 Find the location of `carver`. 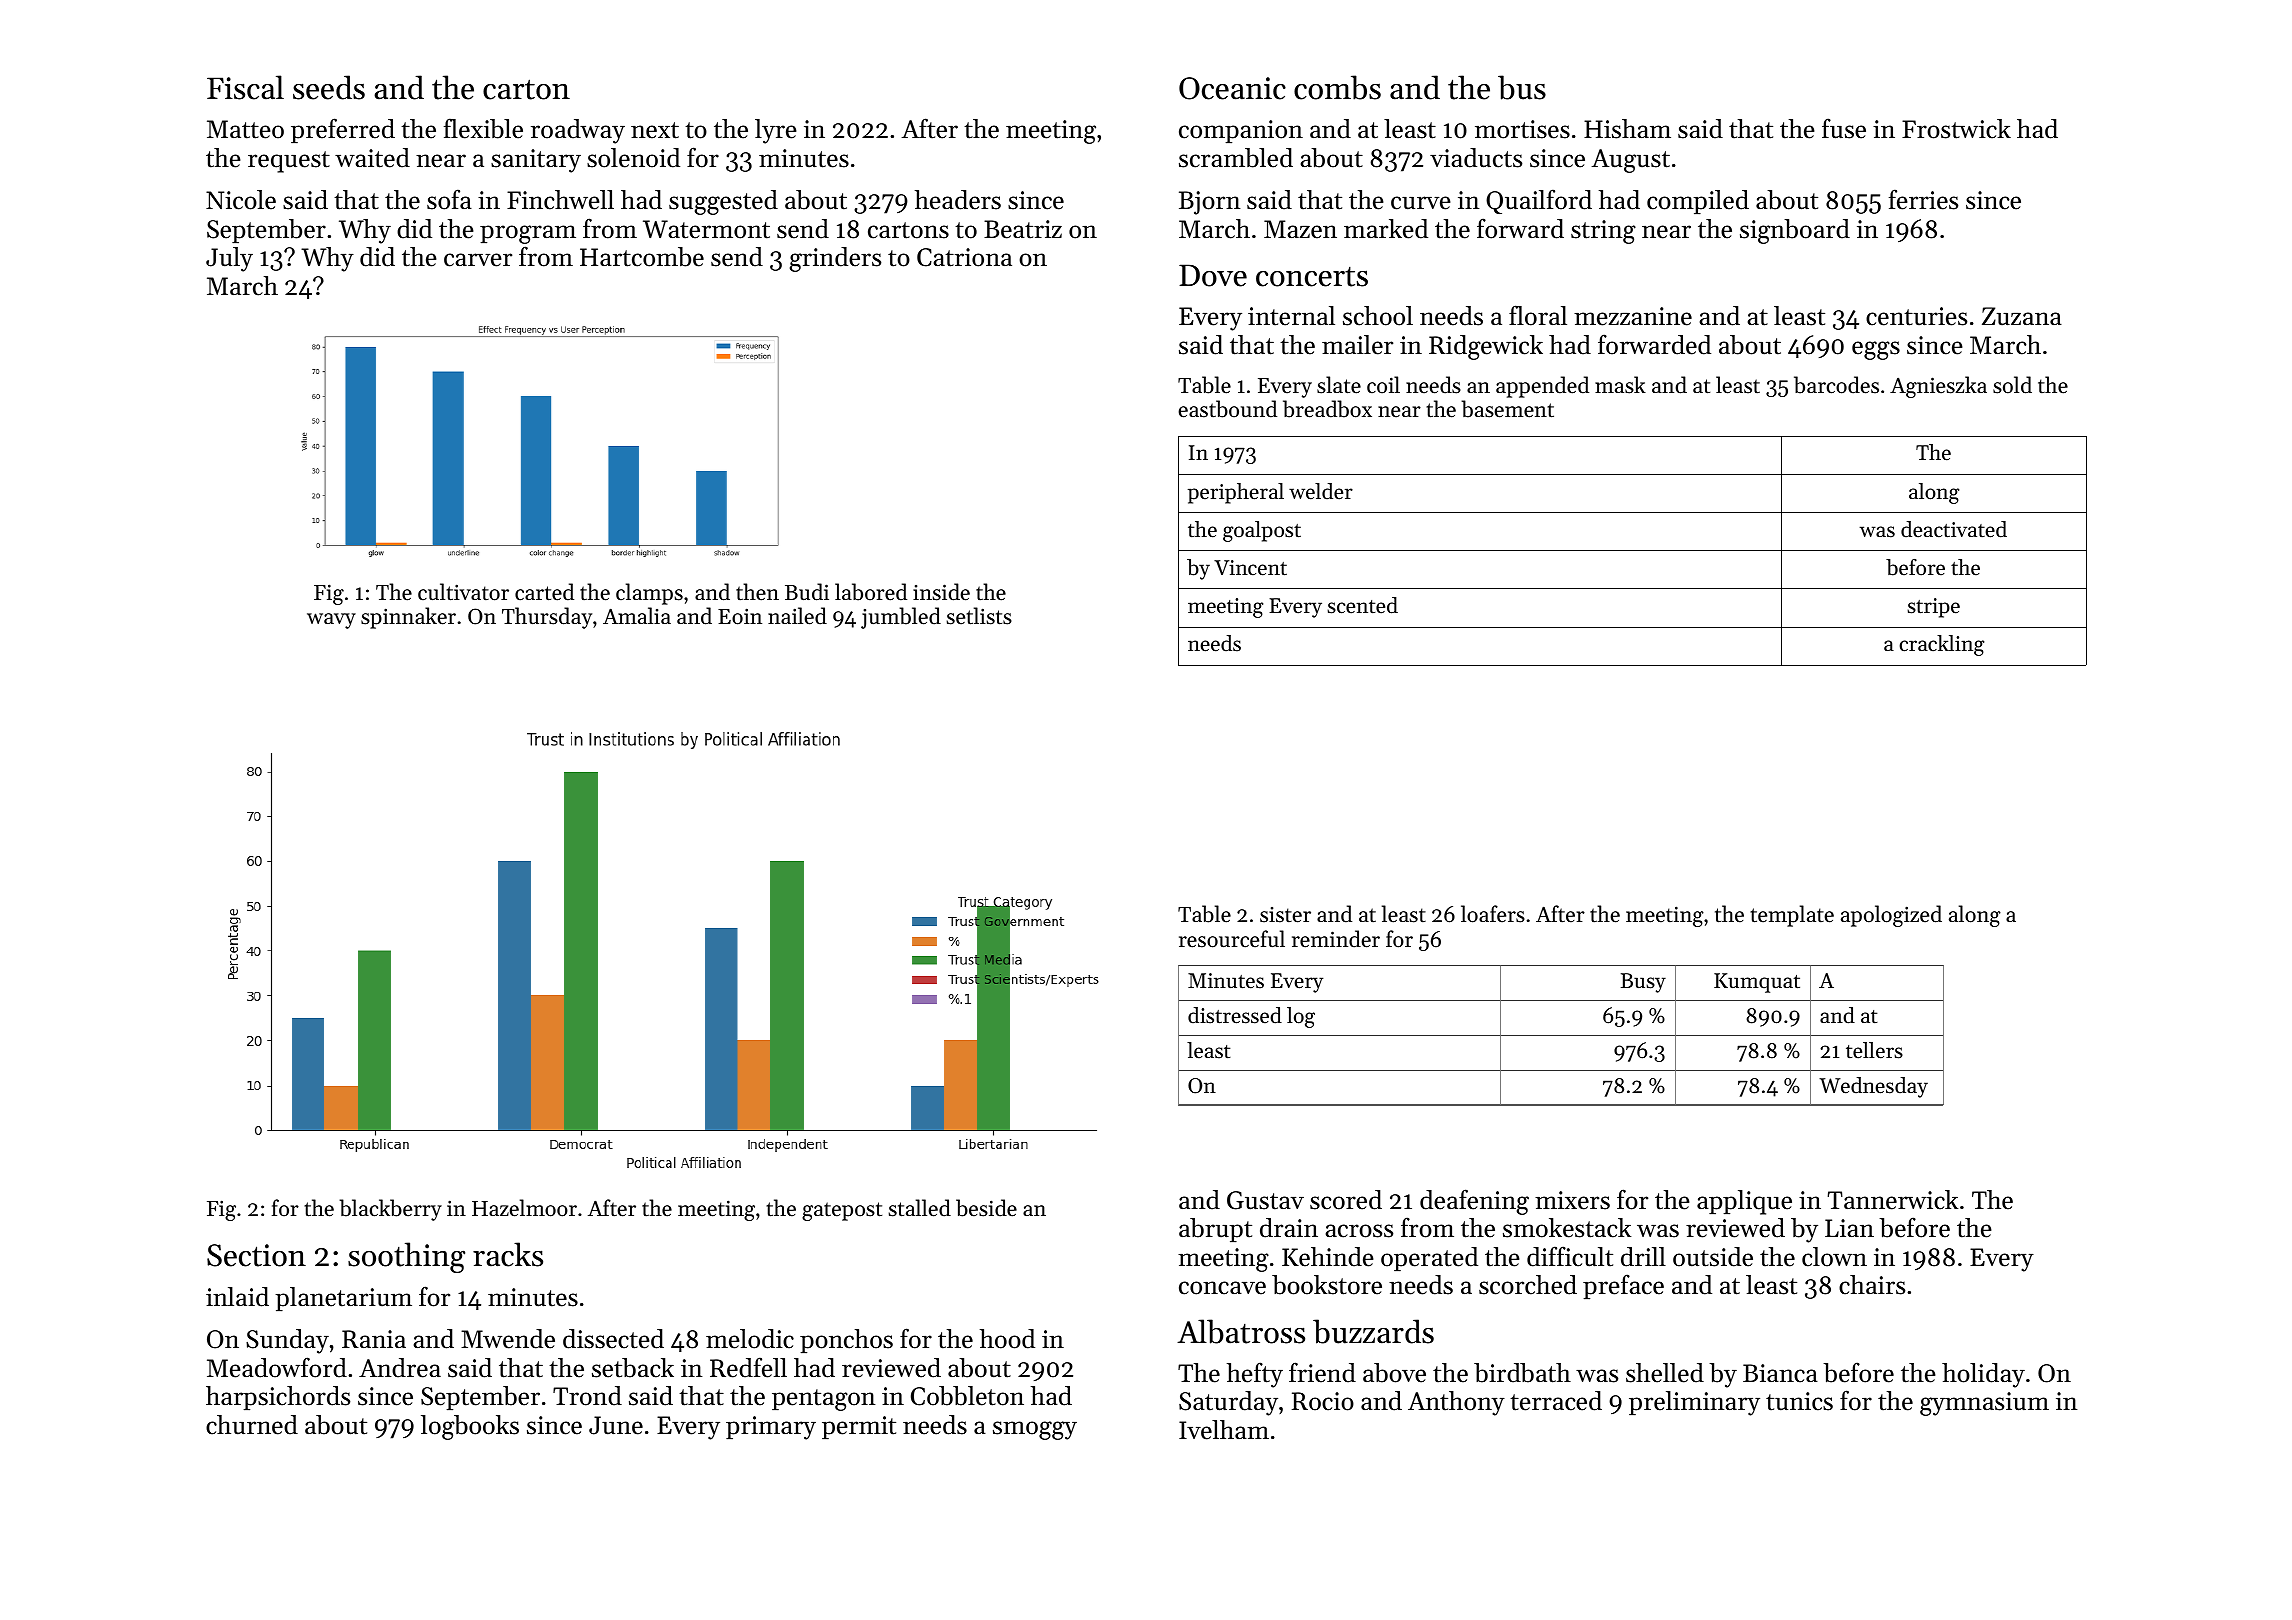

carver is located at coordinates (478, 260).
